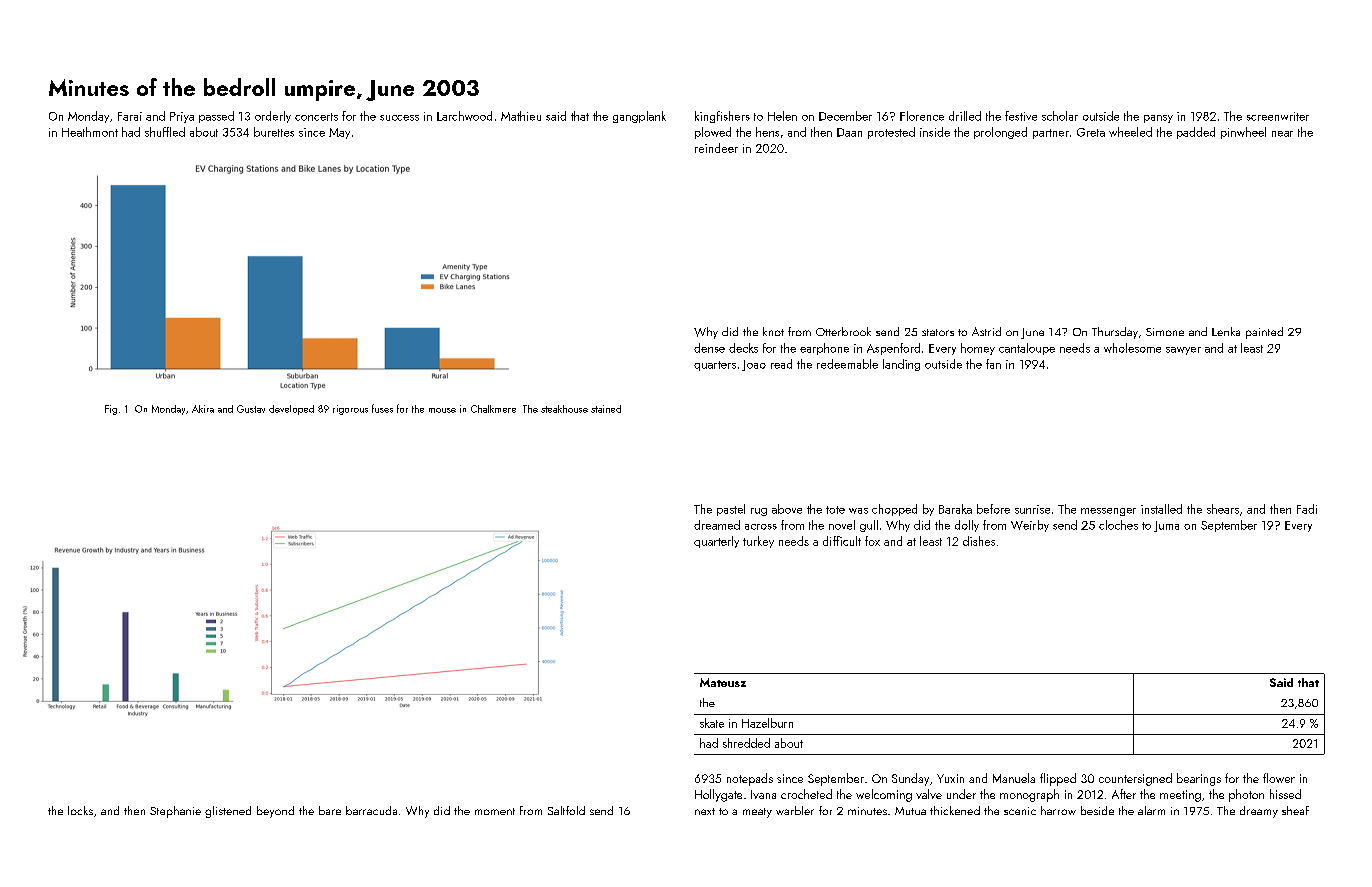 This page has height=887, width=1372. Describe the element at coordinates (718, 795) in the page. I see `Hollygate` at that location.
